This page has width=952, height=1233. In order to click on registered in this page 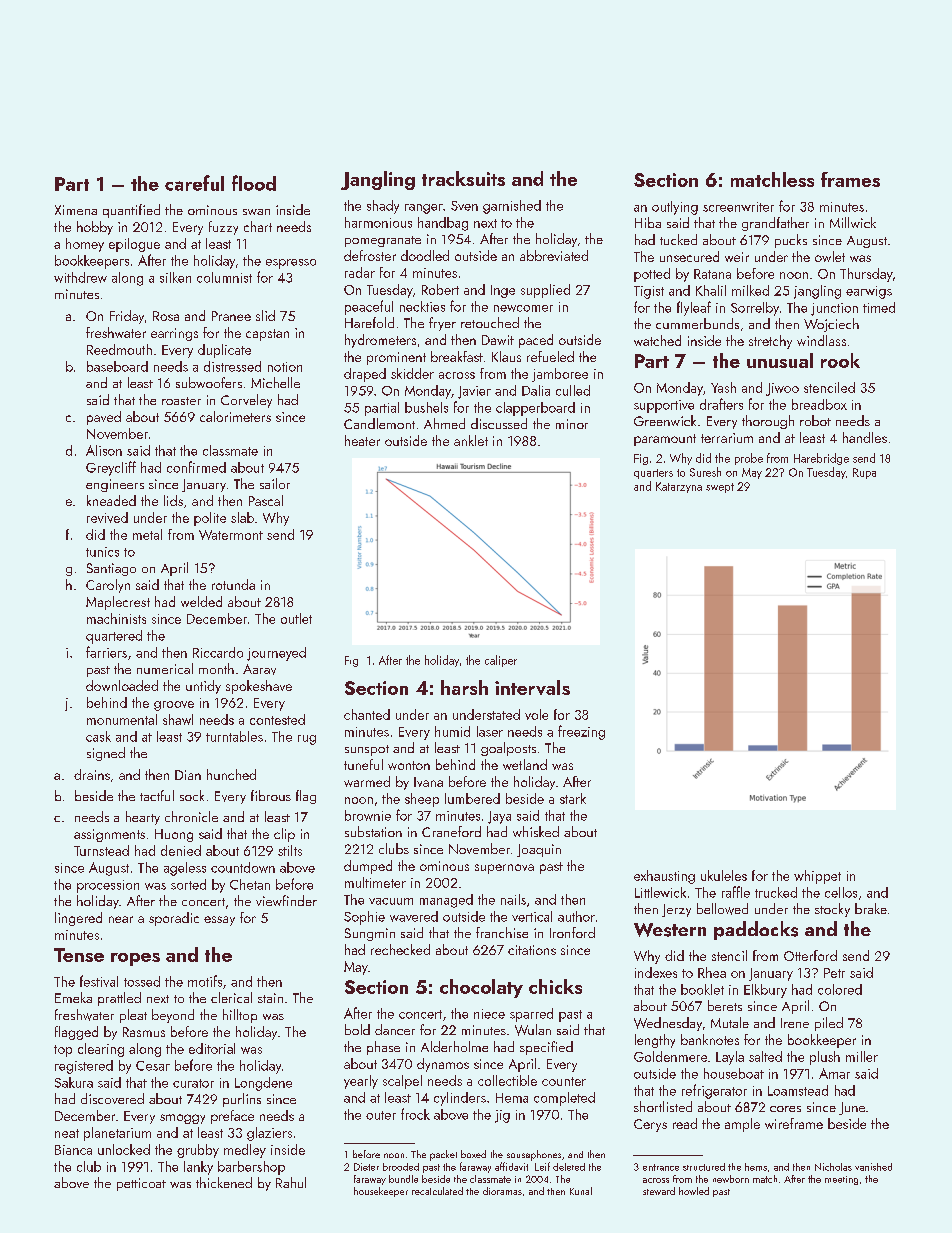, I will do `click(84, 1067)`.
